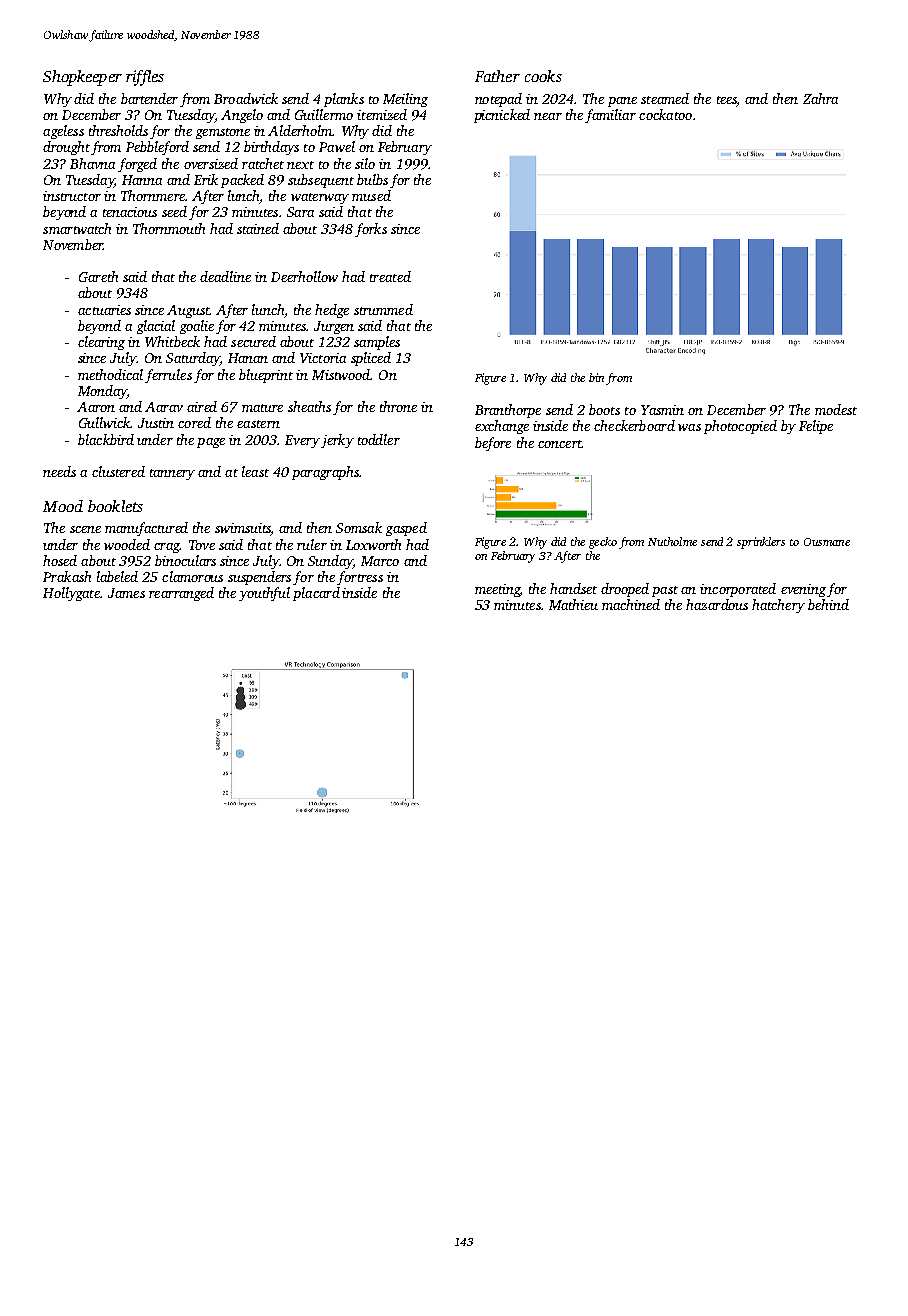 This screenshot has height=1316, width=908. I want to click on ageless, so click(63, 132).
